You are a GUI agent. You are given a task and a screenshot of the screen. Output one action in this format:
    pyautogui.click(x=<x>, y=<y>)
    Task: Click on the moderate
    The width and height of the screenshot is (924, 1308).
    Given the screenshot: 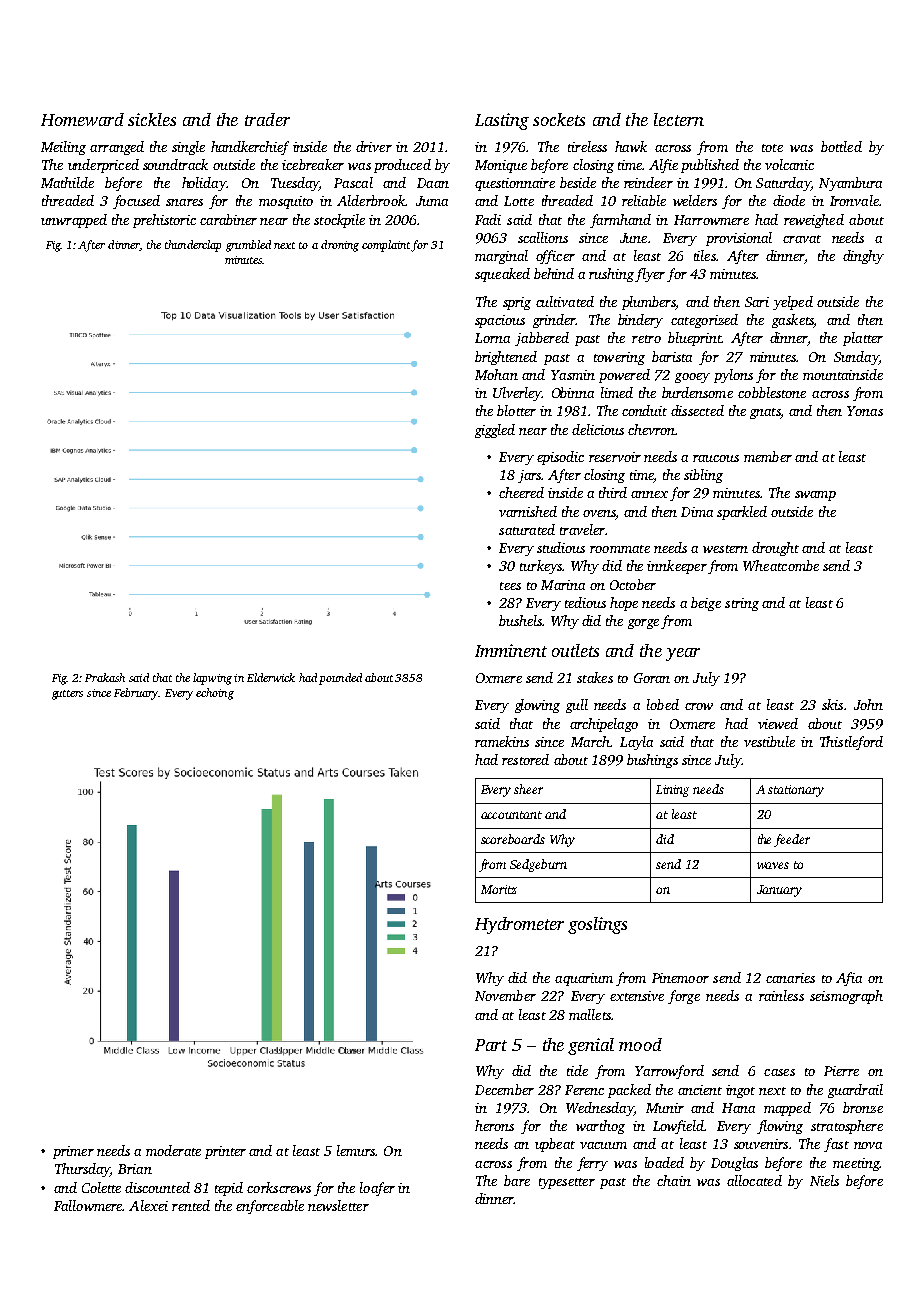 What is the action you would take?
    pyautogui.click(x=173, y=1150)
